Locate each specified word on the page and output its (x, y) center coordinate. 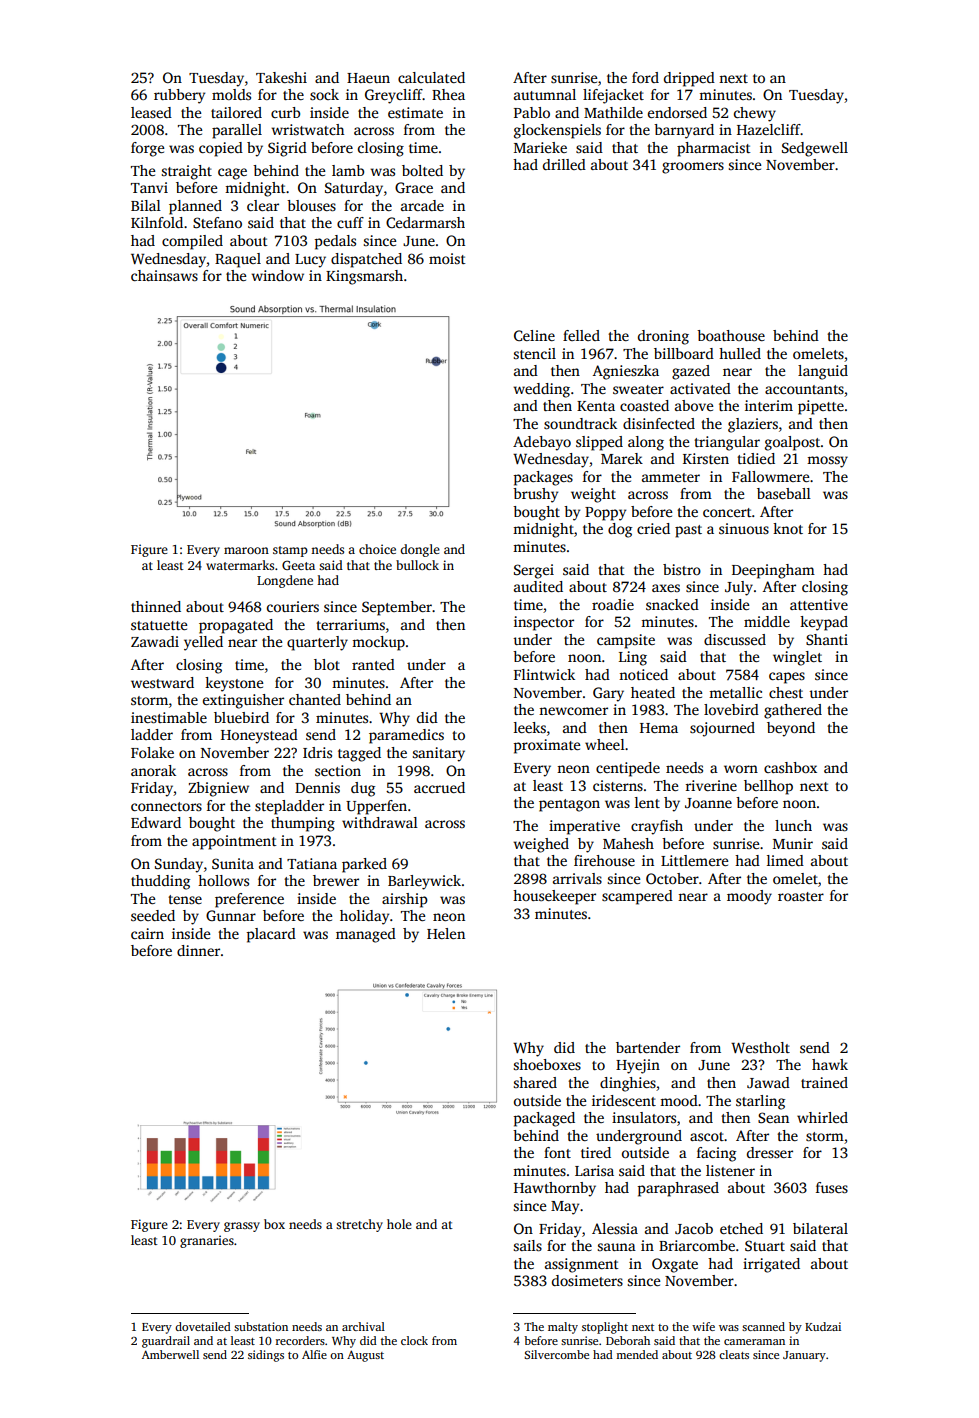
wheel (605, 744)
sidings (266, 1356)
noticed (643, 674)
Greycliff (394, 96)
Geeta (298, 565)
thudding (160, 882)
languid (823, 372)
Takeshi (281, 77)
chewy (755, 114)
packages (543, 478)
